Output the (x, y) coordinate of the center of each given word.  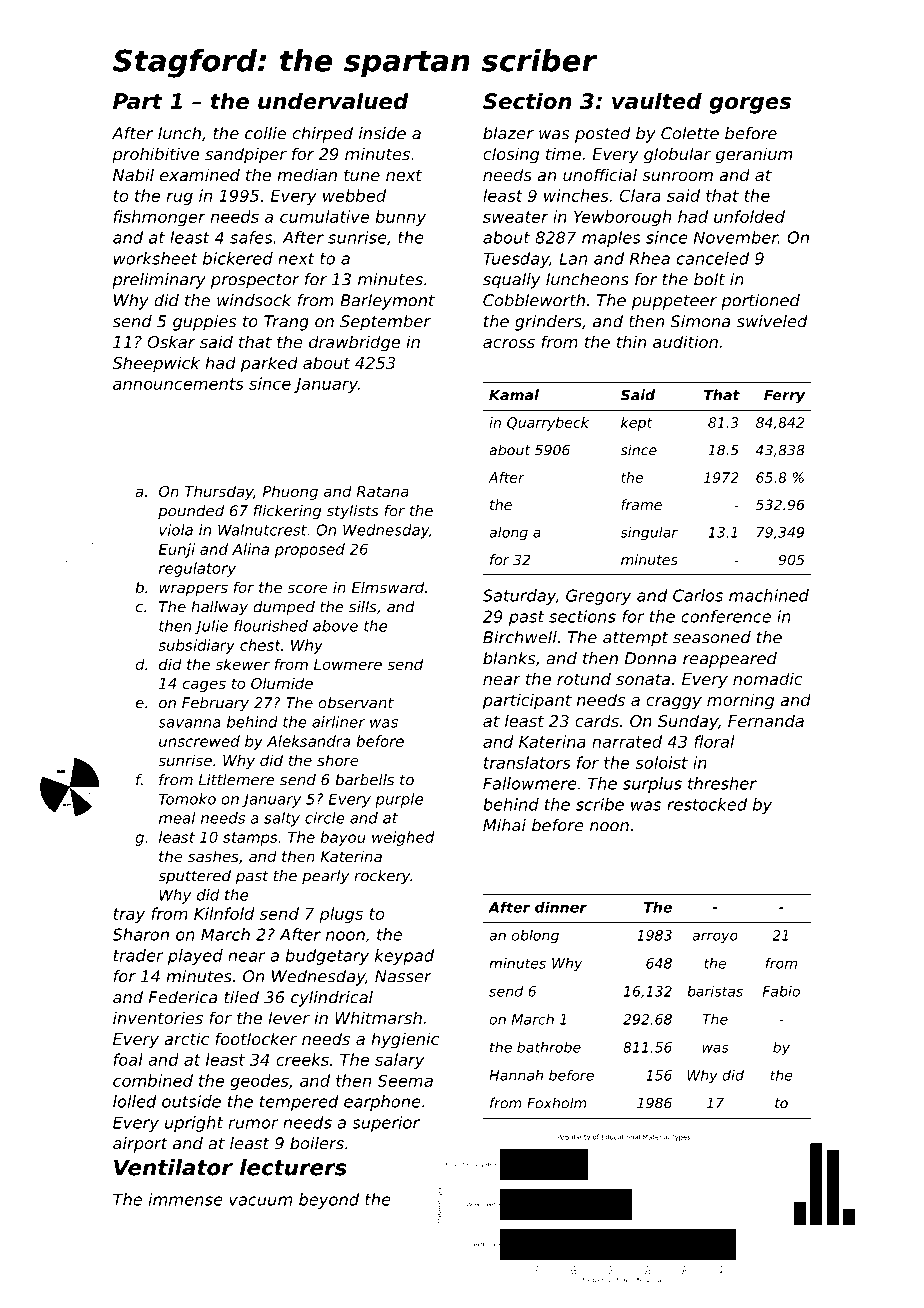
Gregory (598, 597)
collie (265, 133)
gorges (750, 105)
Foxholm (557, 1103)
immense (186, 1199)
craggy (674, 703)
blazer (508, 133)
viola (176, 530)
